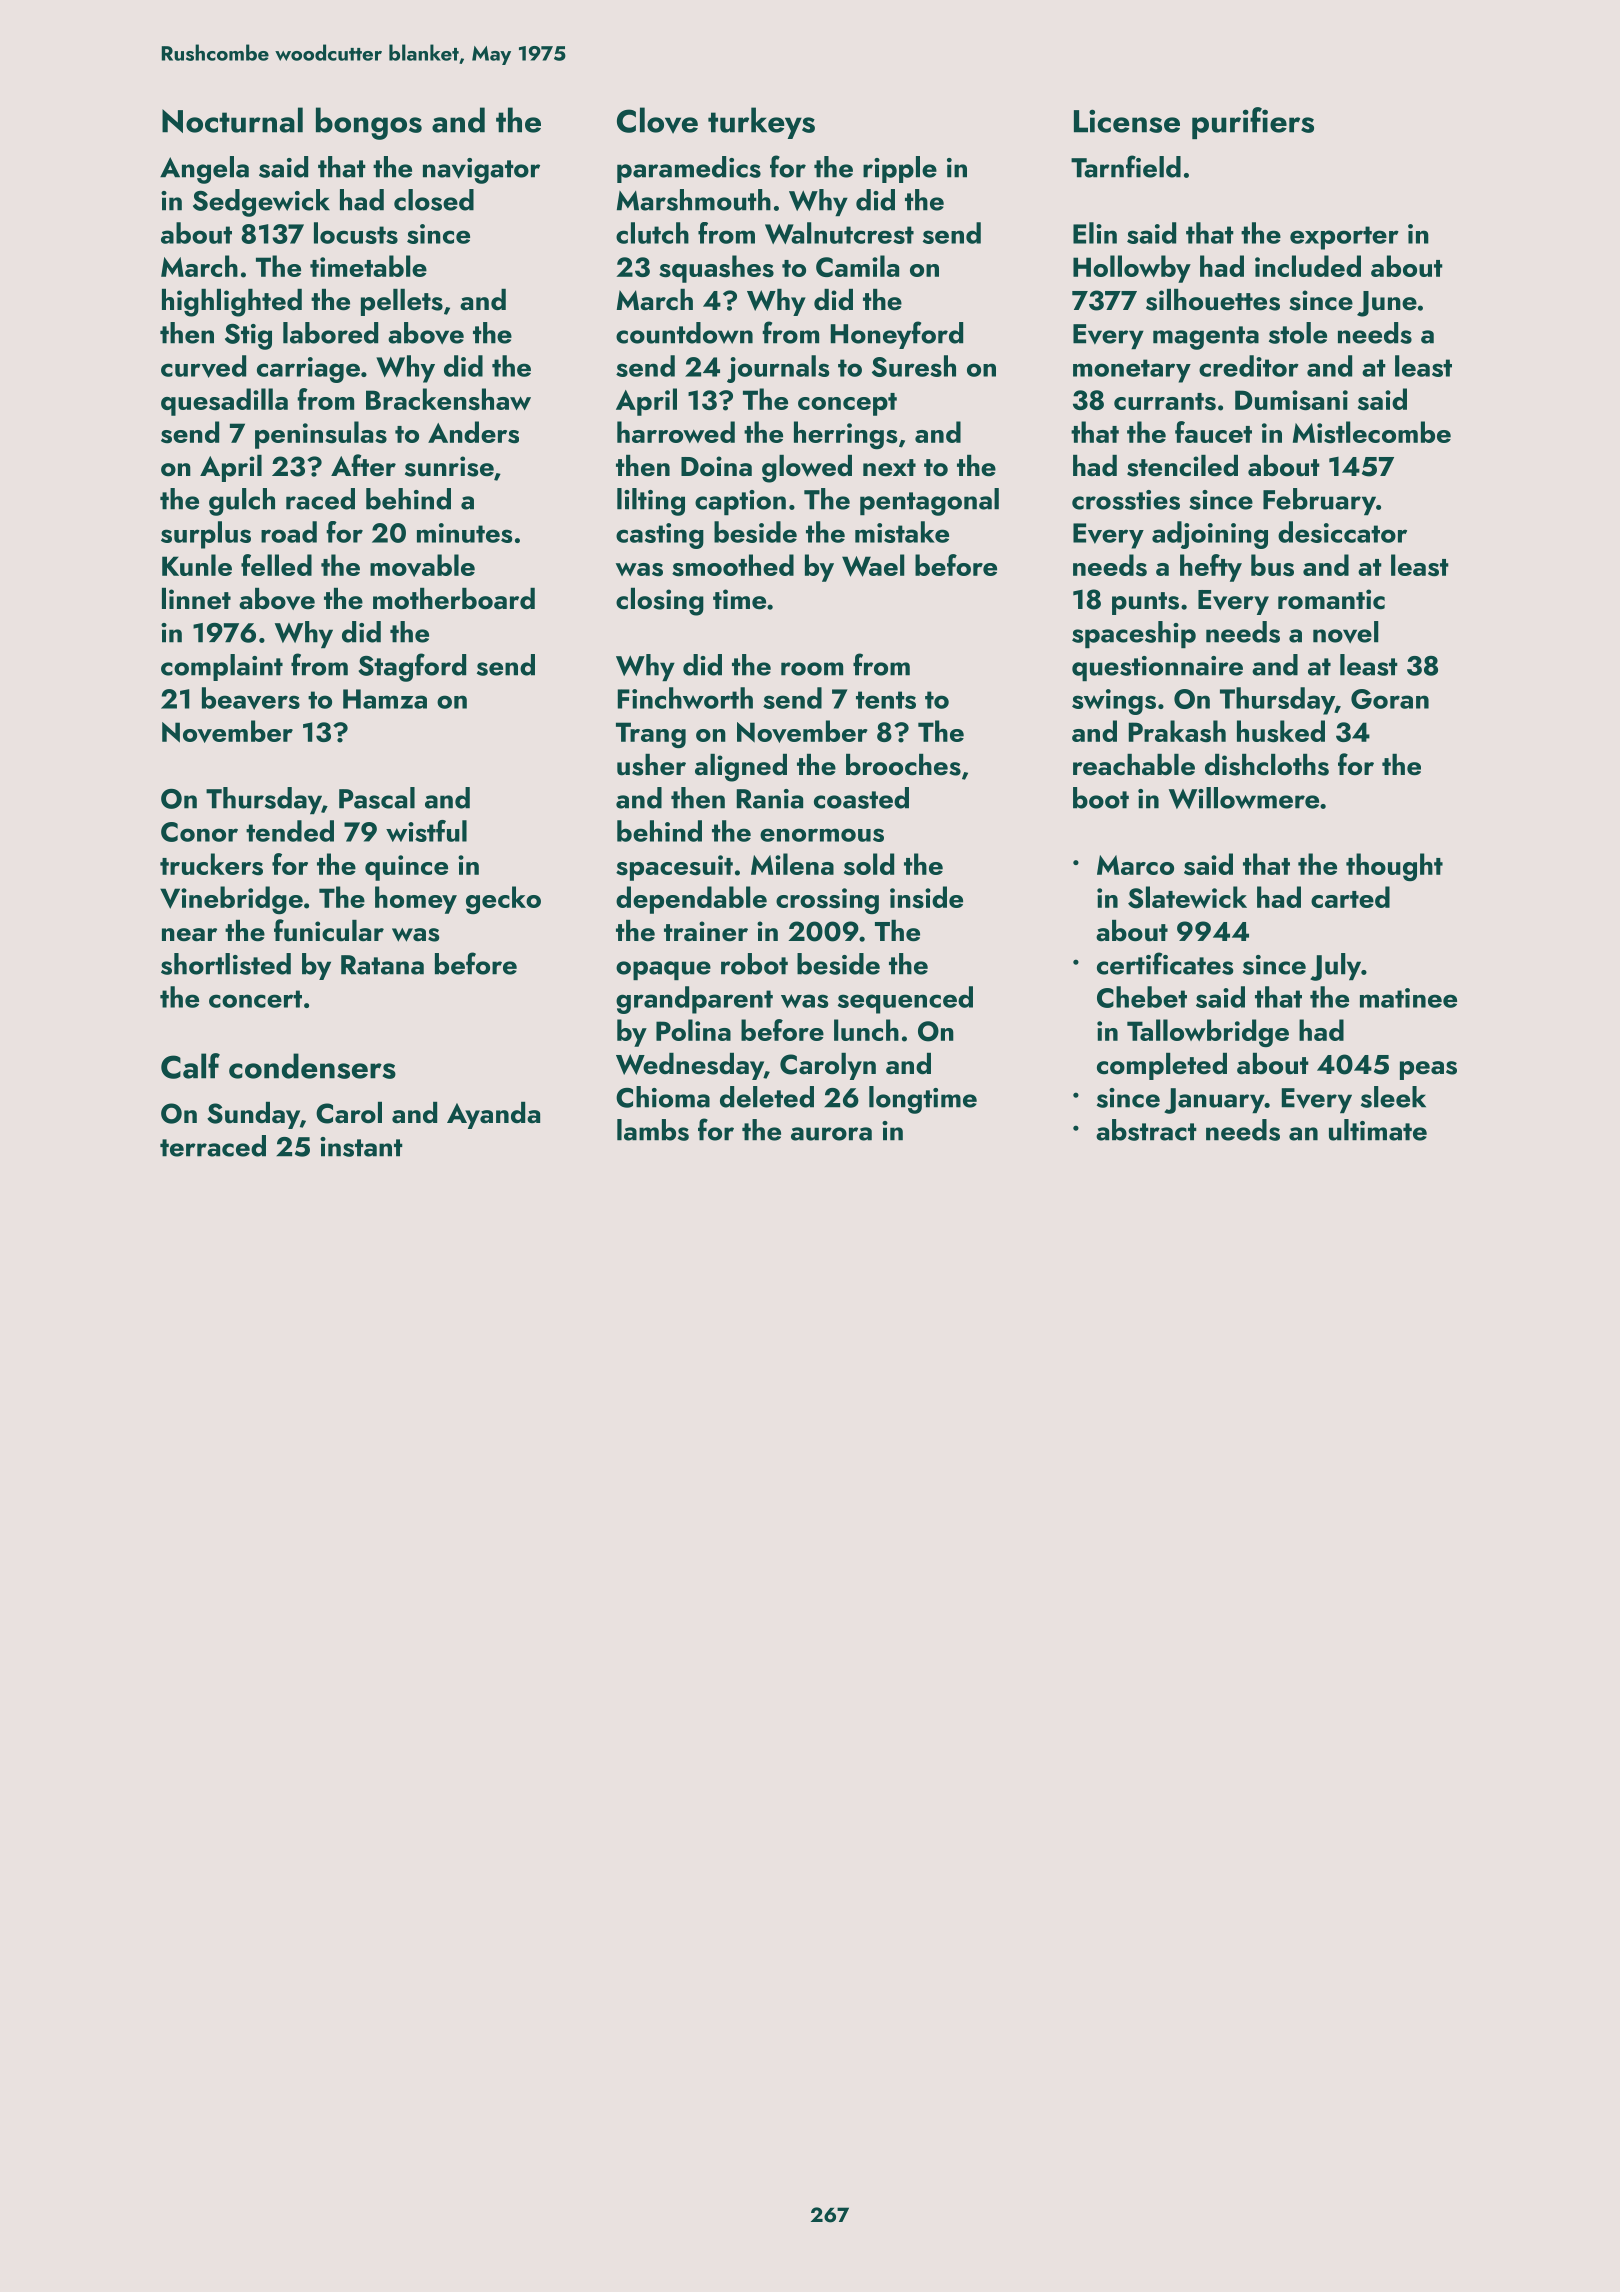 The height and width of the image is (2292, 1620). Describe the element at coordinates (663, 1097) in the image. I see `Chioma` at that location.
